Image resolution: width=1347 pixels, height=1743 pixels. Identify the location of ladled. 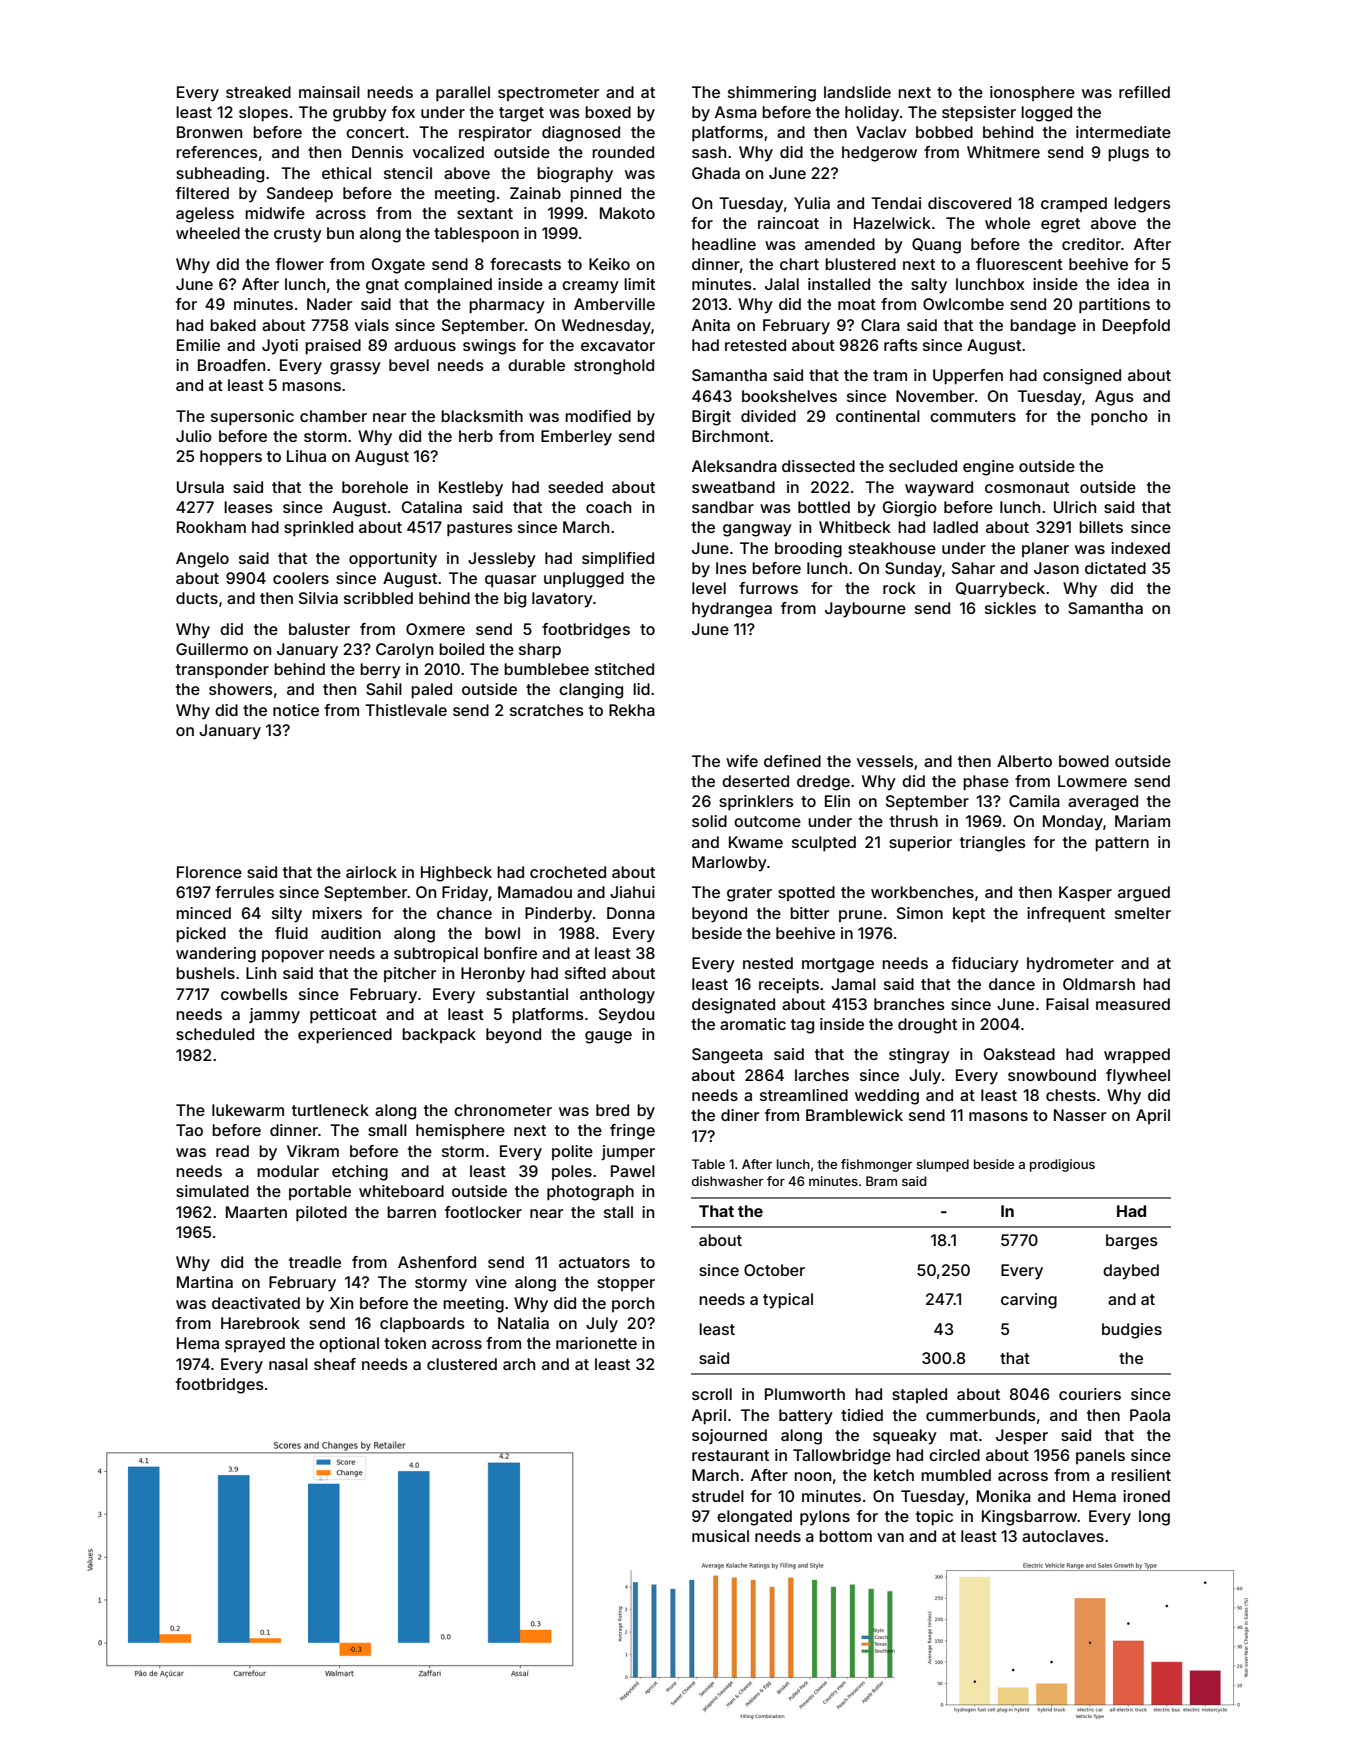
(955, 527).
